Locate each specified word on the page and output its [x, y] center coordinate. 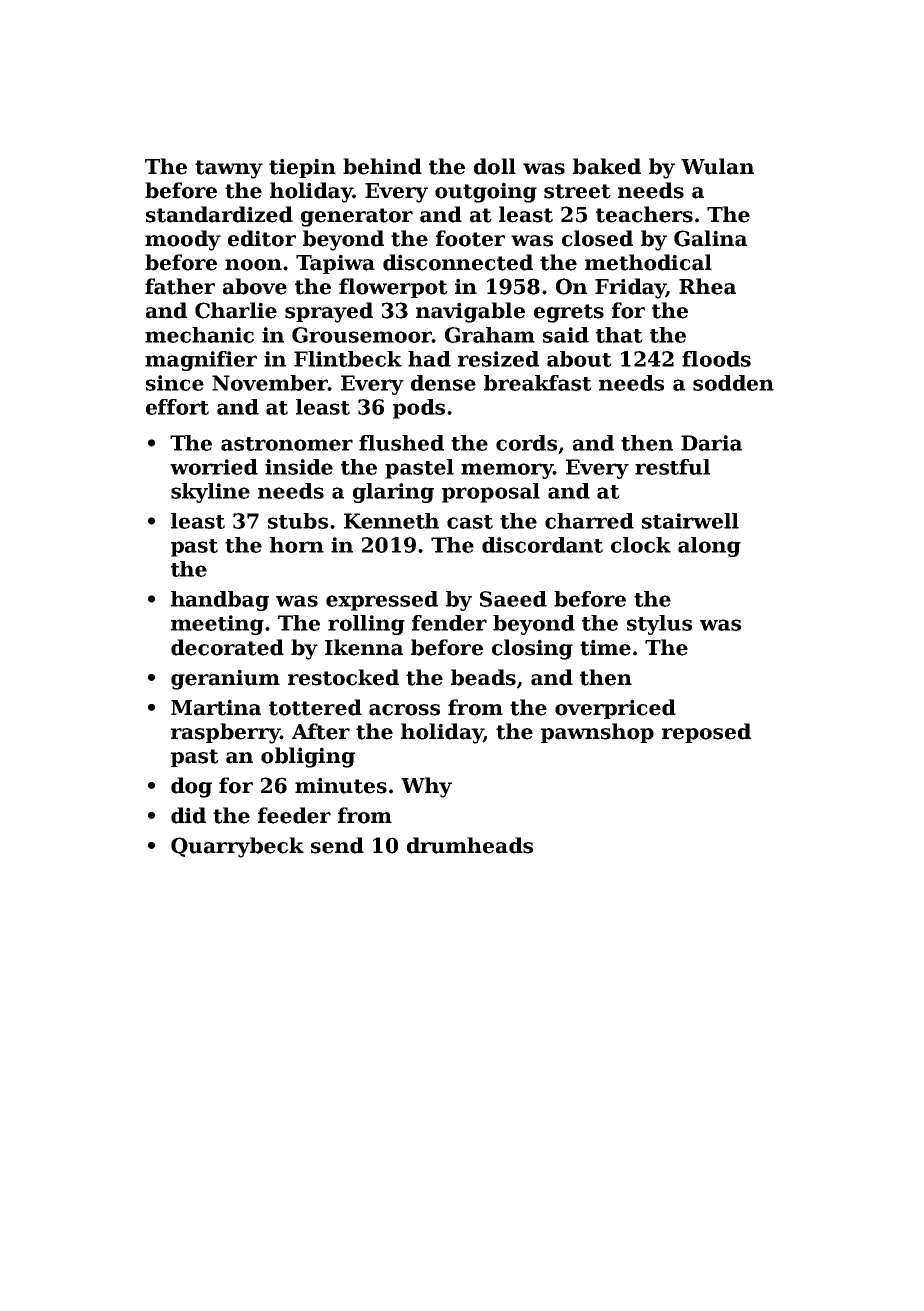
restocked [343, 677]
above [255, 286]
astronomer [287, 444]
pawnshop [597, 733]
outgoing [486, 192]
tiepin [302, 168]
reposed [706, 733]
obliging [308, 757]
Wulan [717, 166]
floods [716, 359]
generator [357, 217]
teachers [644, 214]
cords [526, 443]
